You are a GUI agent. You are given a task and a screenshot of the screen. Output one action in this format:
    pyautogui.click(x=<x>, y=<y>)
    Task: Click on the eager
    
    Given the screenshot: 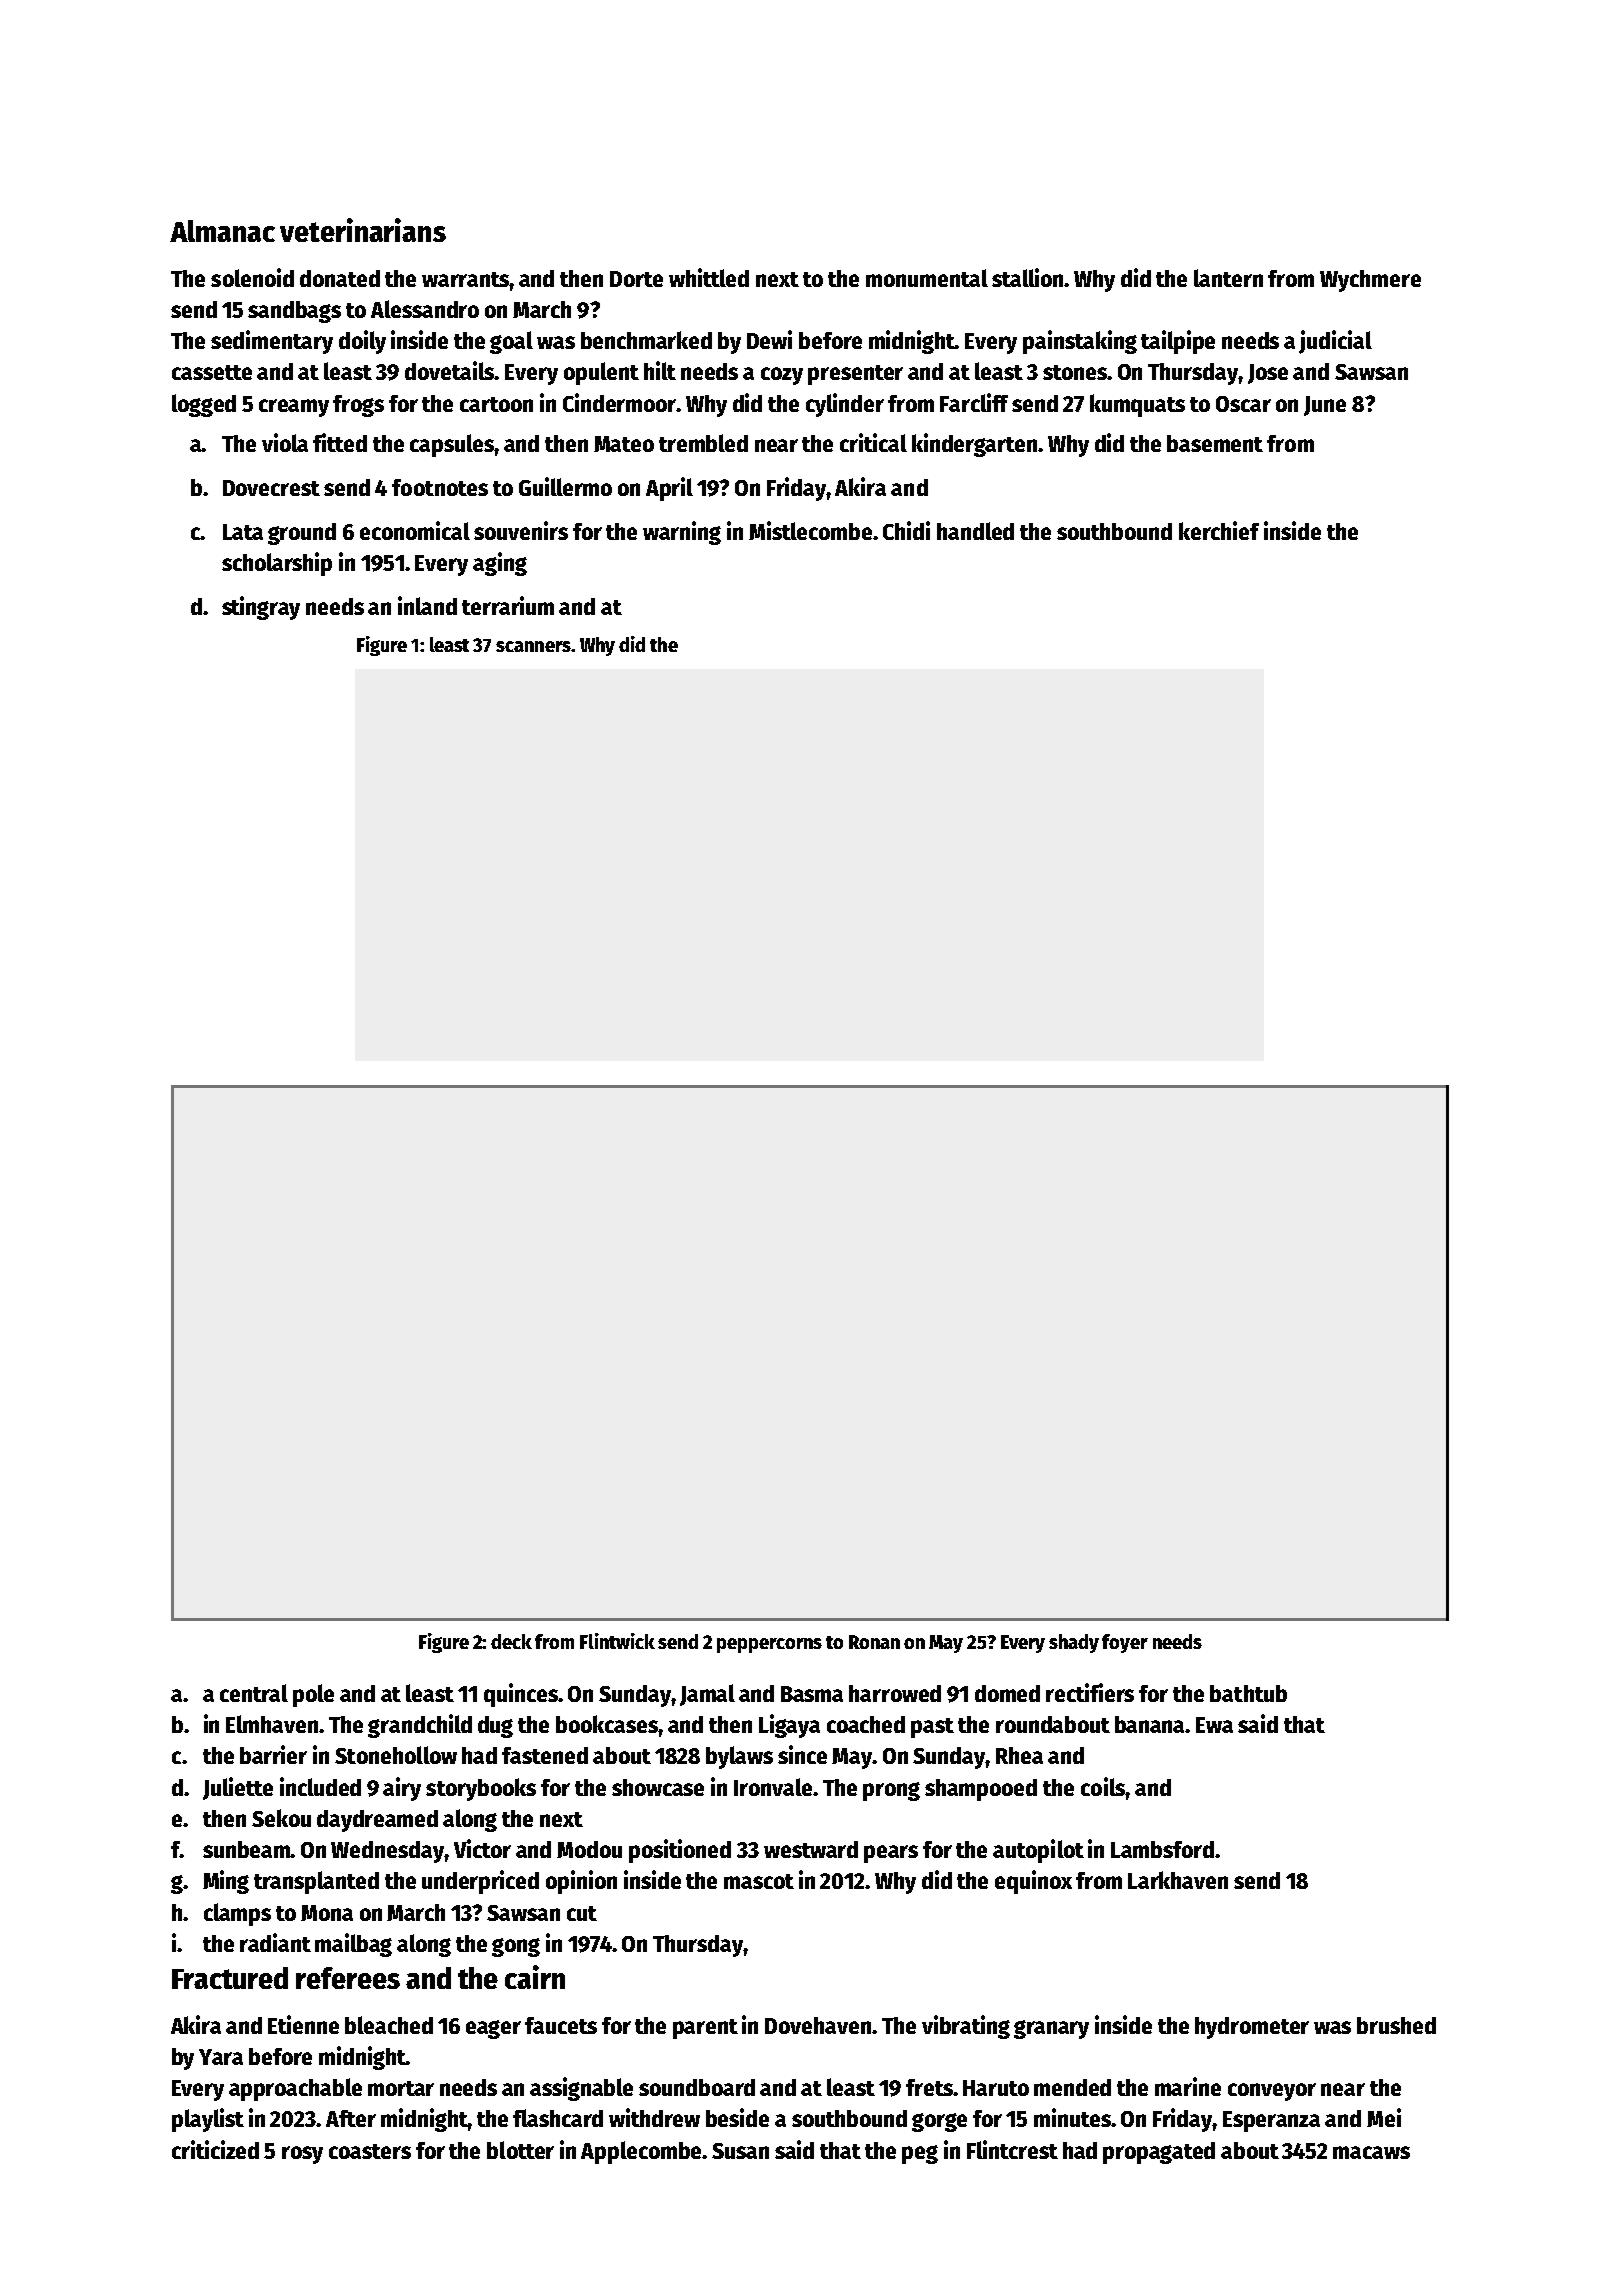 What is the action you would take?
    pyautogui.click(x=493, y=2029)
